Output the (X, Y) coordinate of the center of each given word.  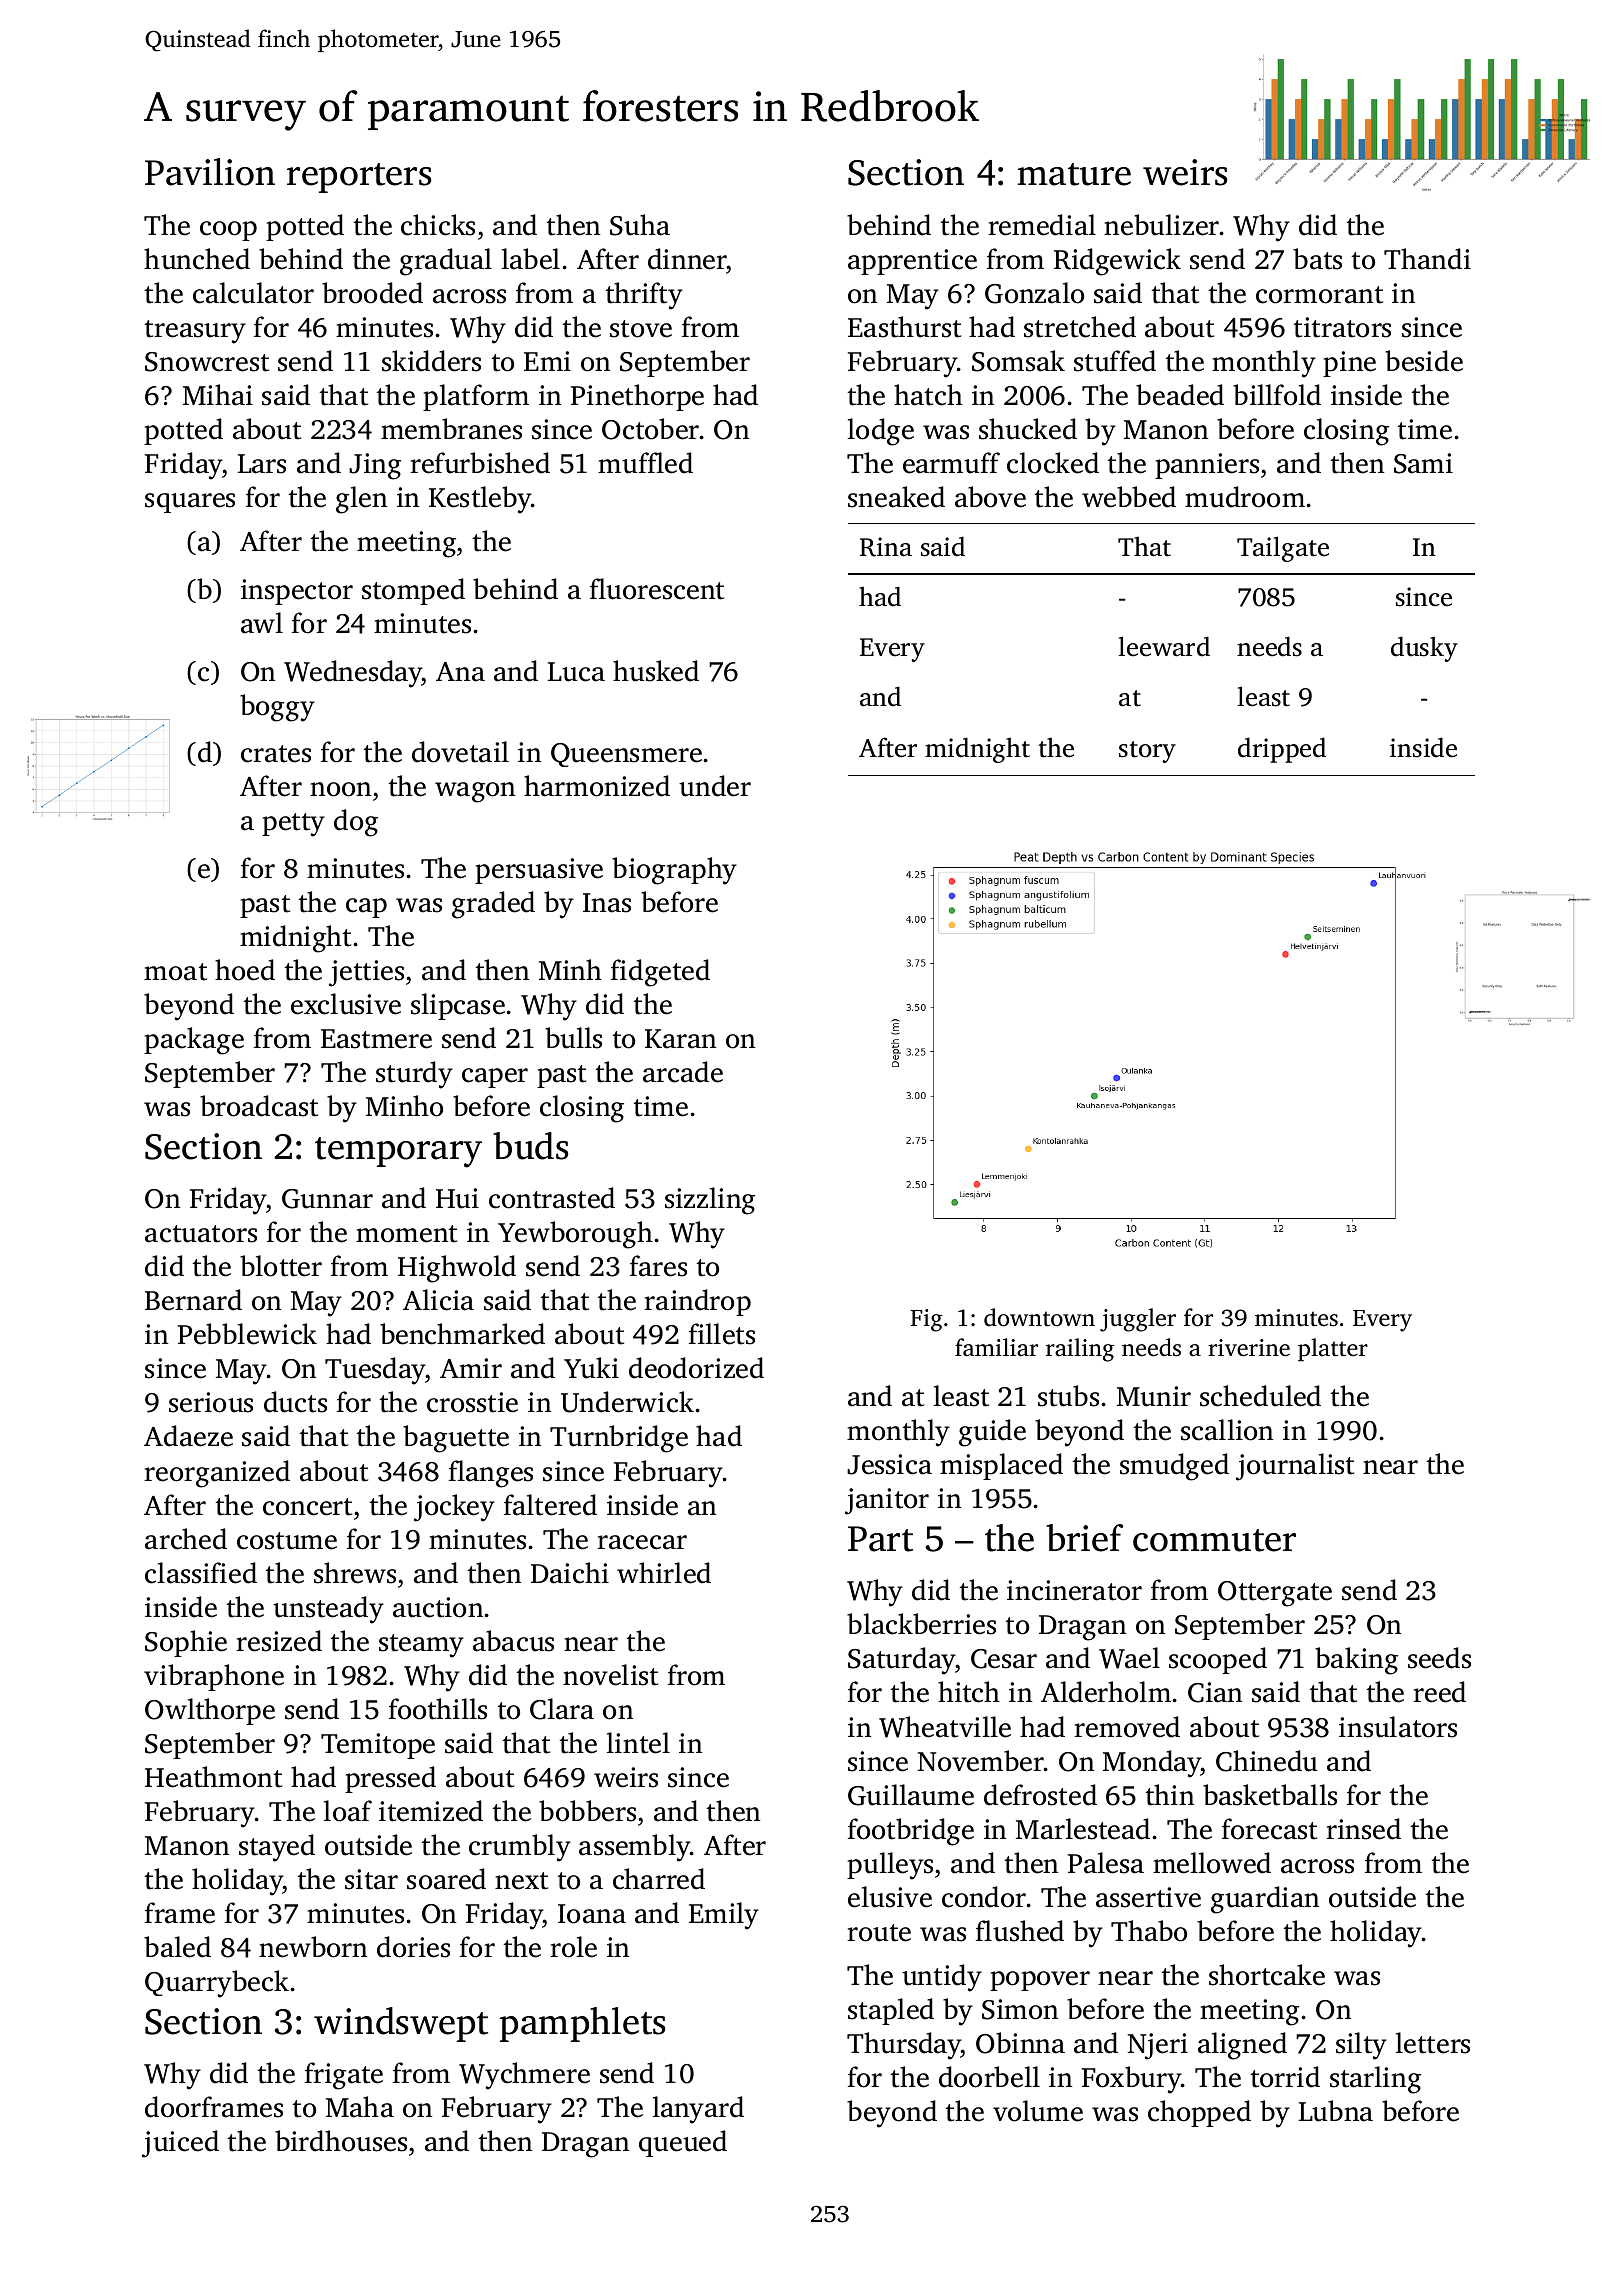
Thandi (1427, 259)
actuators (201, 1234)
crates (276, 754)
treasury (195, 332)
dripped (1282, 750)
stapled (891, 2011)
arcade (683, 1072)
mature (1074, 174)
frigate (344, 2076)
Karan (681, 1039)
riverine (1249, 1348)
